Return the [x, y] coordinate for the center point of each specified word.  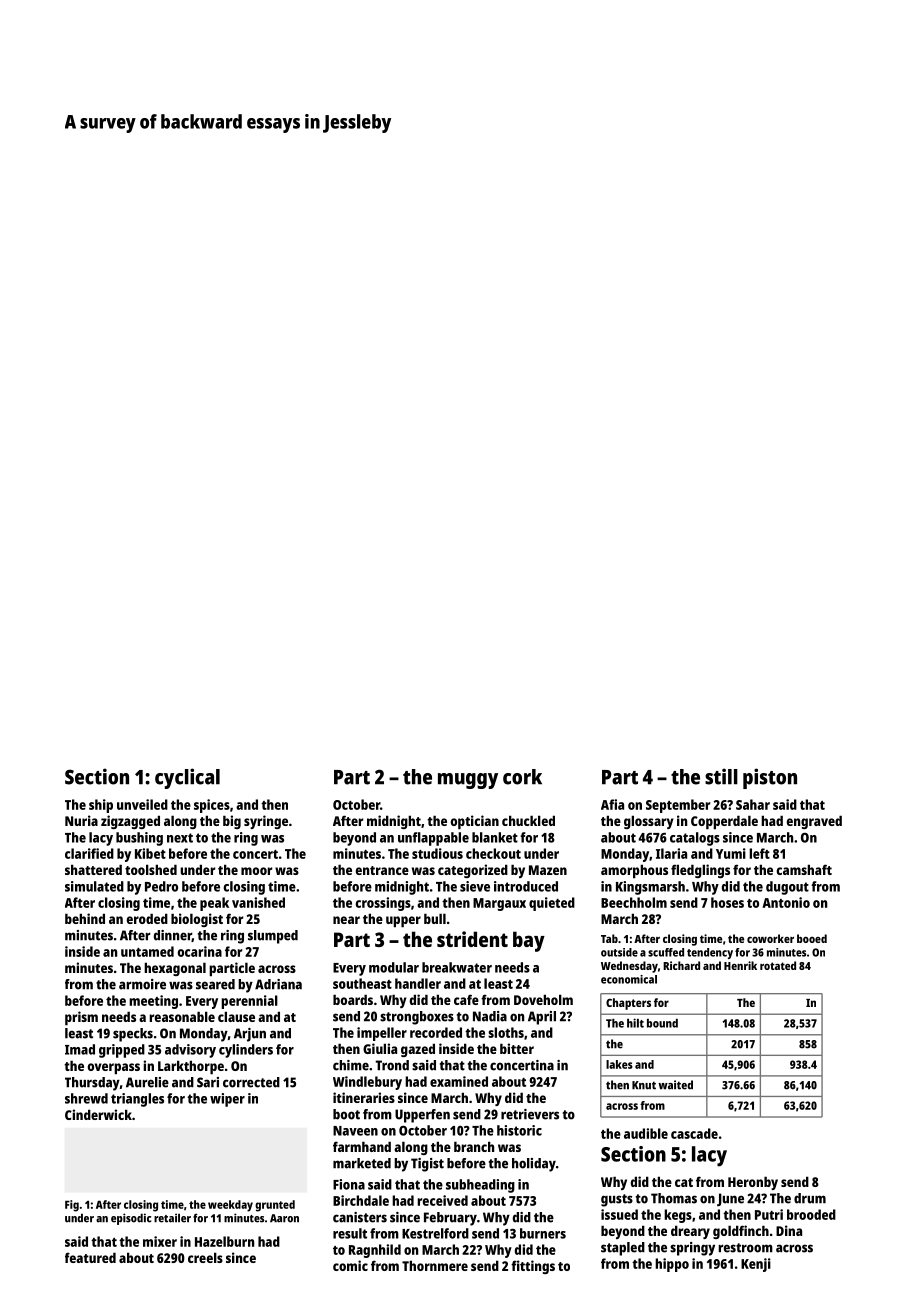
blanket [495, 837]
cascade [694, 1133]
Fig [72, 1206]
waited [675, 1085]
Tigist [427, 1165]
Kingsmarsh [650, 888]
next [180, 838]
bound [662, 1023]
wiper [227, 1100]
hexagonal [175, 969]
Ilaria [671, 853]
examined [459, 1081]
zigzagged [130, 822]
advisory [190, 1051]
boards [353, 999]
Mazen [548, 870]
